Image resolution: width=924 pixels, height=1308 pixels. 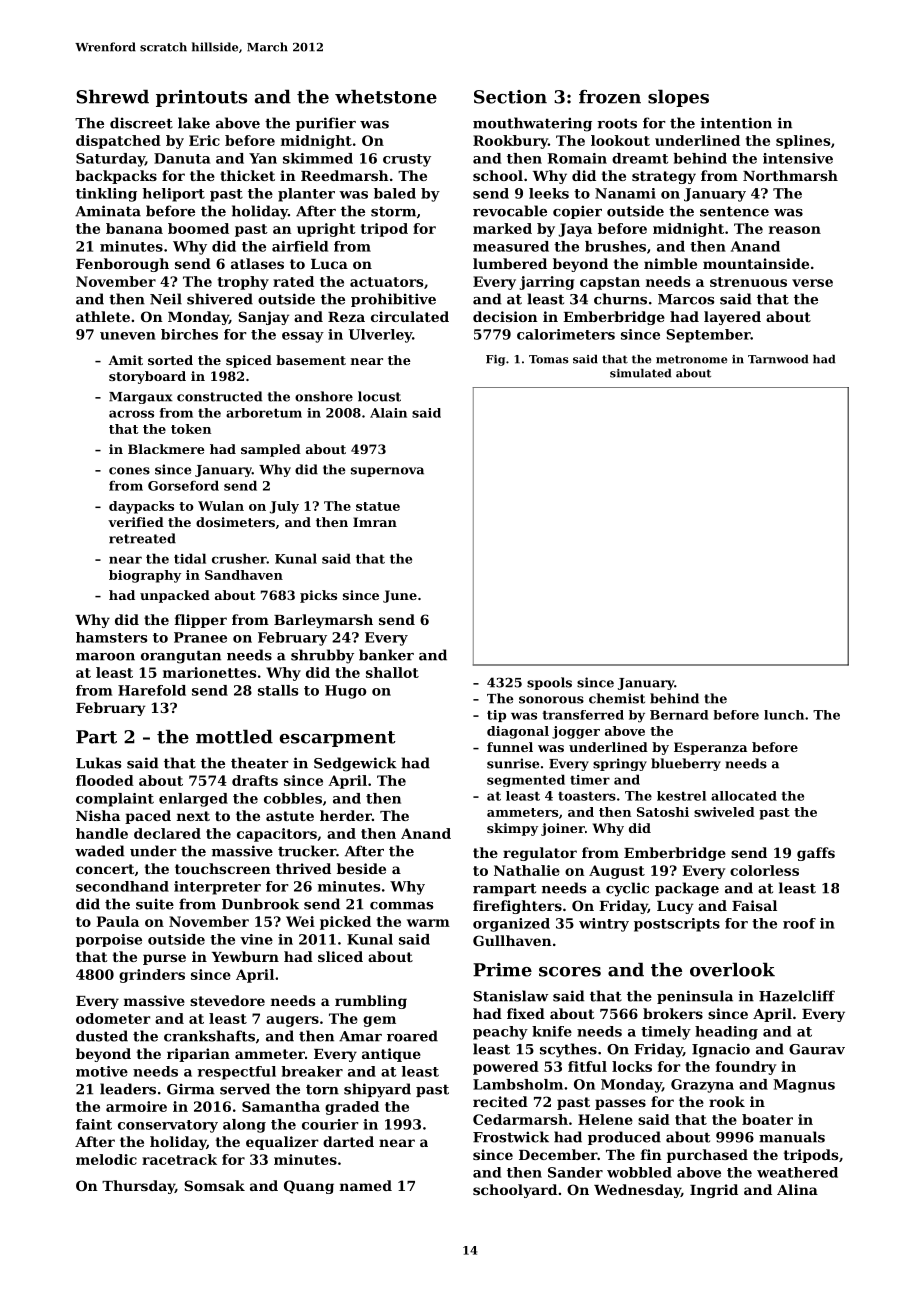 What do you see at coordinates (191, 1089) in the image?
I see `Girma` at bounding box center [191, 1089].
